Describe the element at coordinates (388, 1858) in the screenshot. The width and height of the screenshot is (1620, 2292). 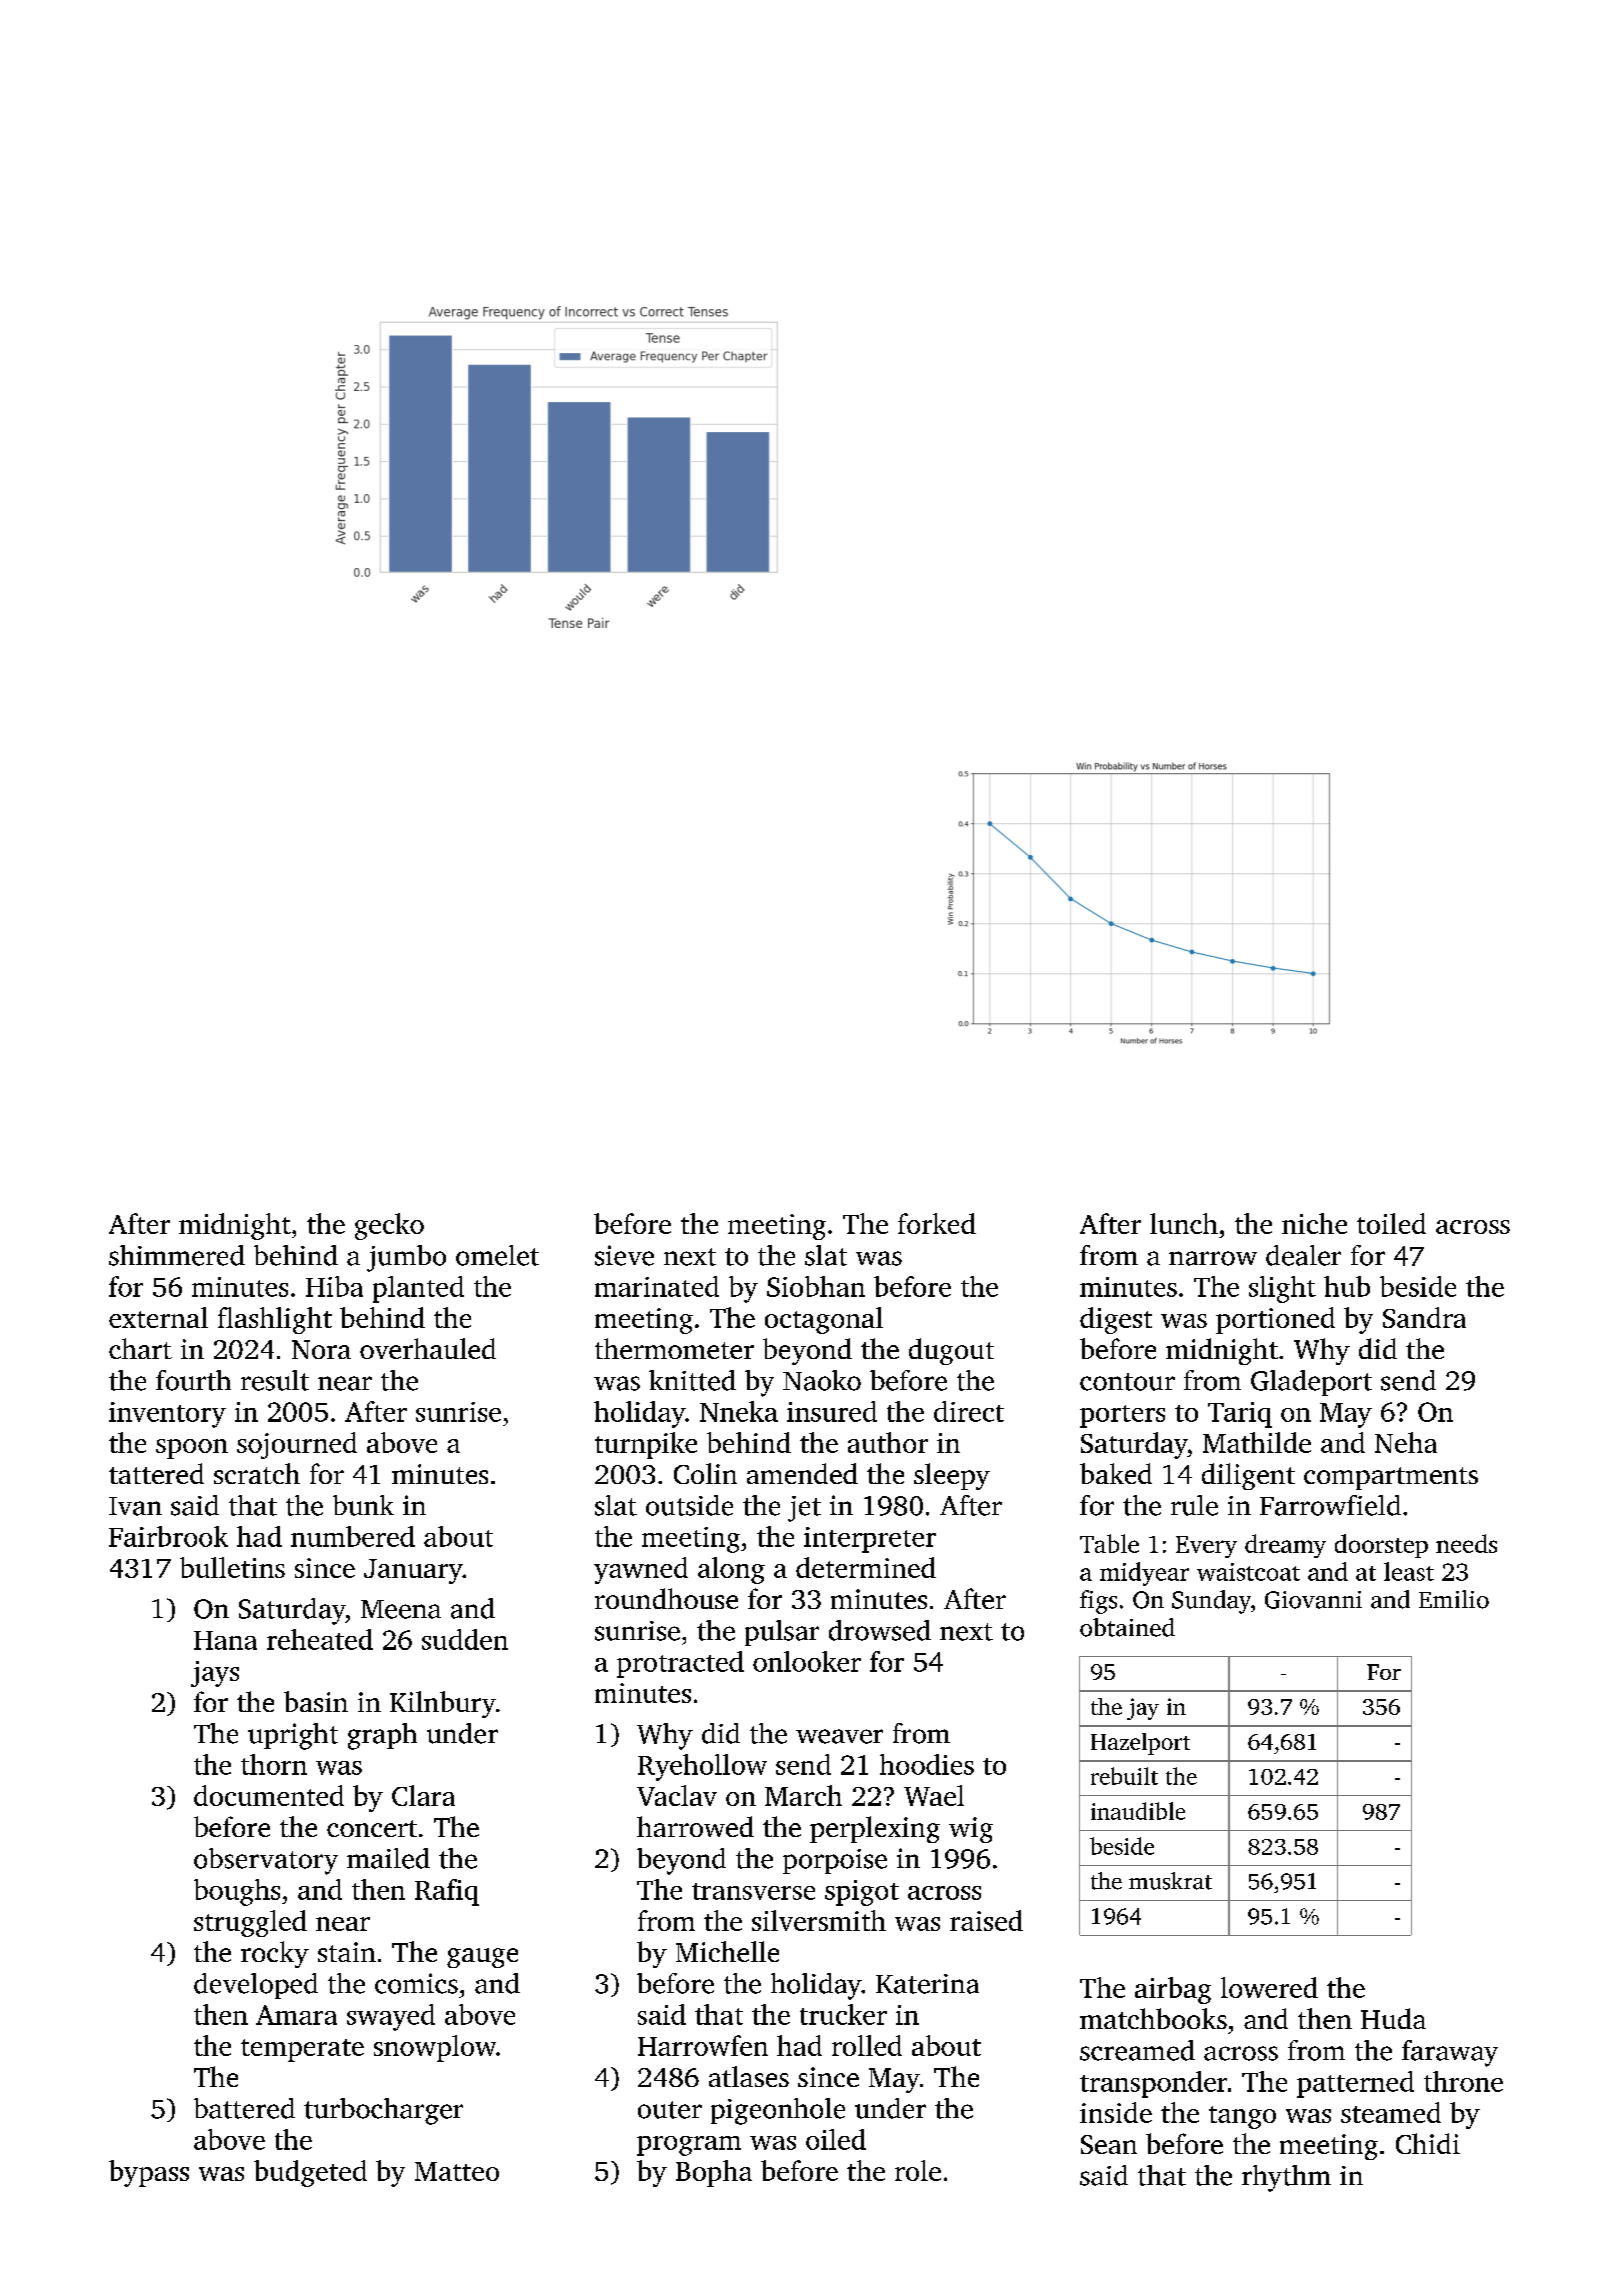
I see `mailed` at that location.
